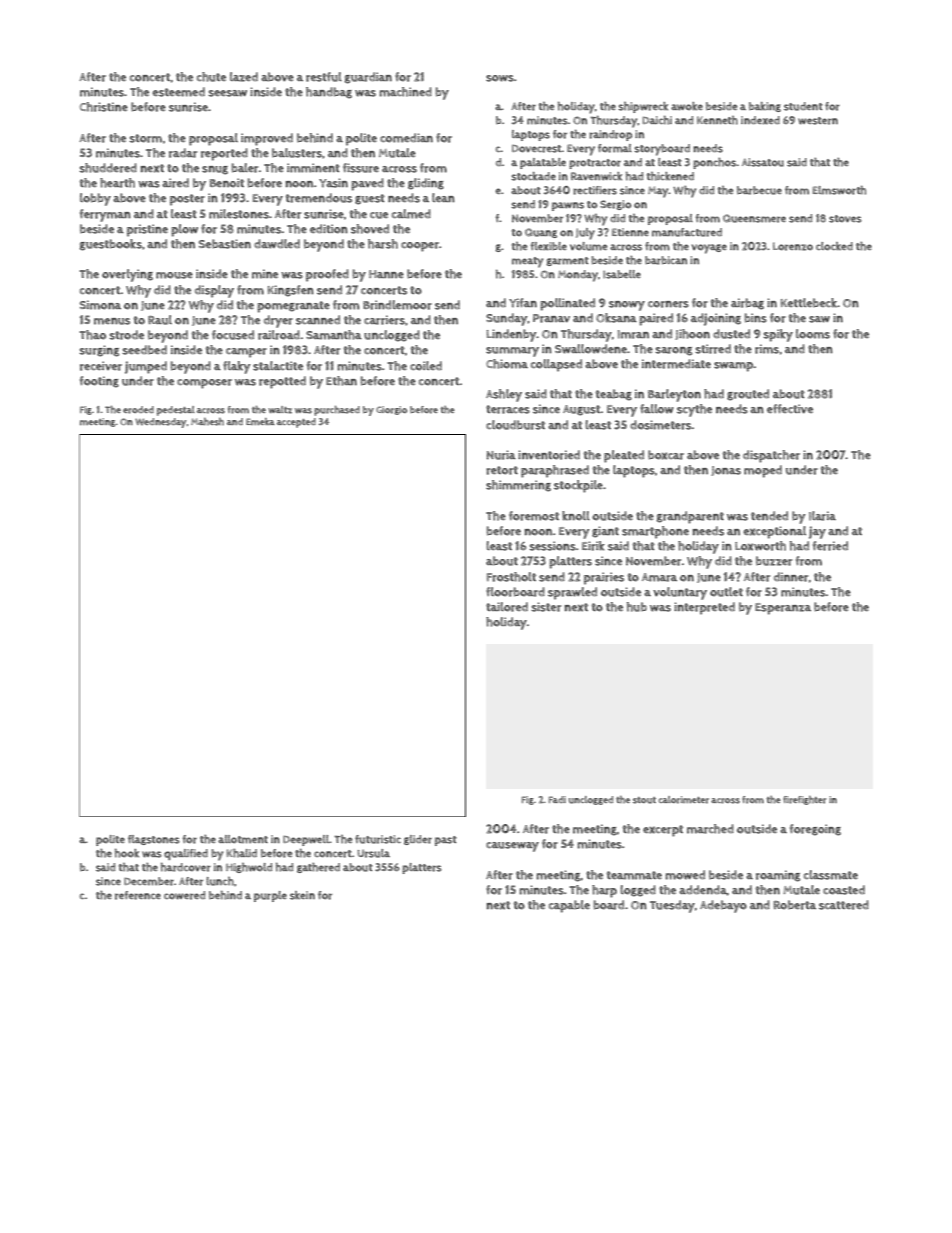 The height and width of the document is (1233, 952). What do you see at coordinates (211, 77) in the document?
I see `chute` at bounding box center [211, 77].
